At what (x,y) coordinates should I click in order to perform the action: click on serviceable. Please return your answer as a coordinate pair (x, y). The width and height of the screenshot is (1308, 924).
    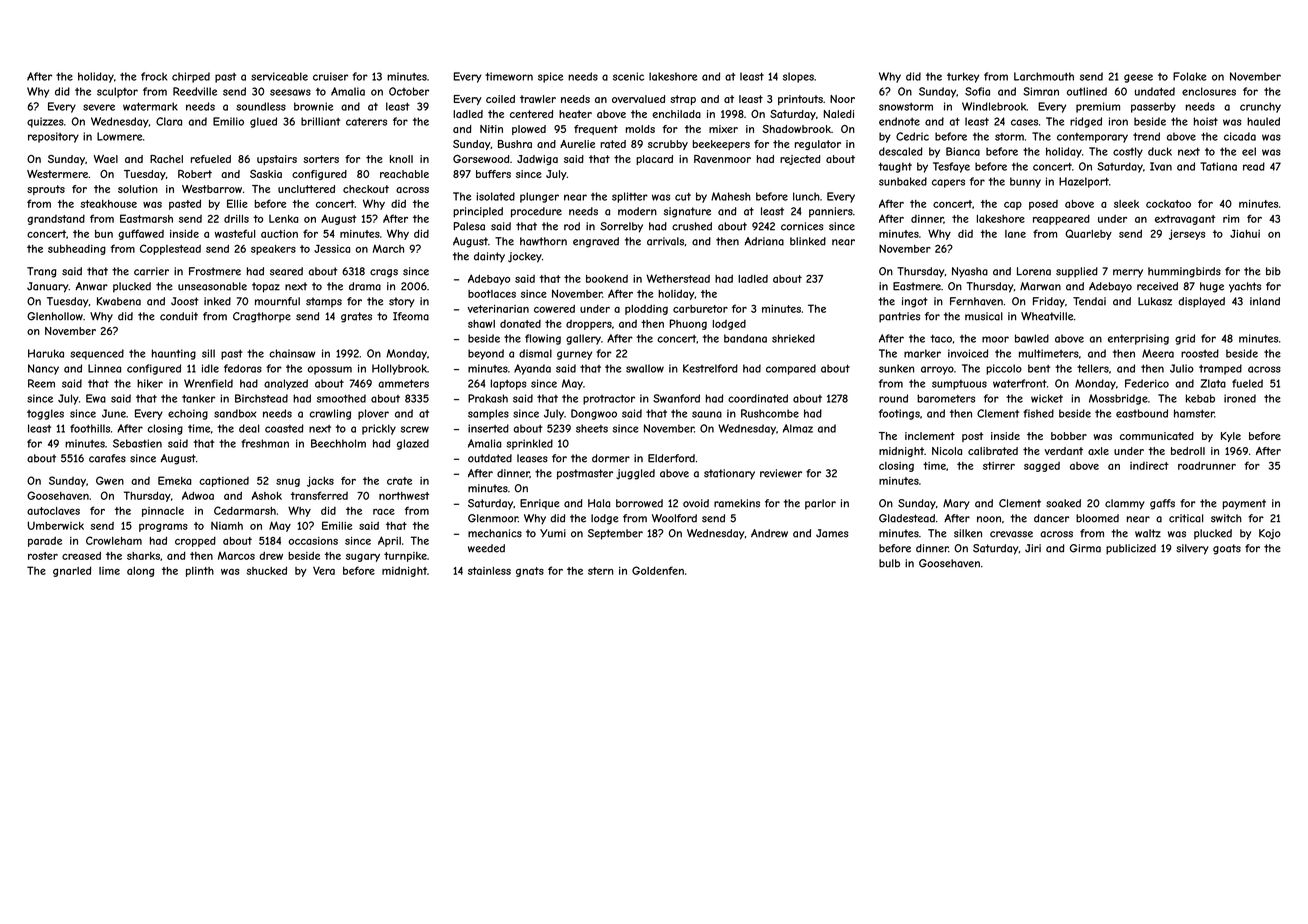
    Looking at the image, I should click on (279, 76).
